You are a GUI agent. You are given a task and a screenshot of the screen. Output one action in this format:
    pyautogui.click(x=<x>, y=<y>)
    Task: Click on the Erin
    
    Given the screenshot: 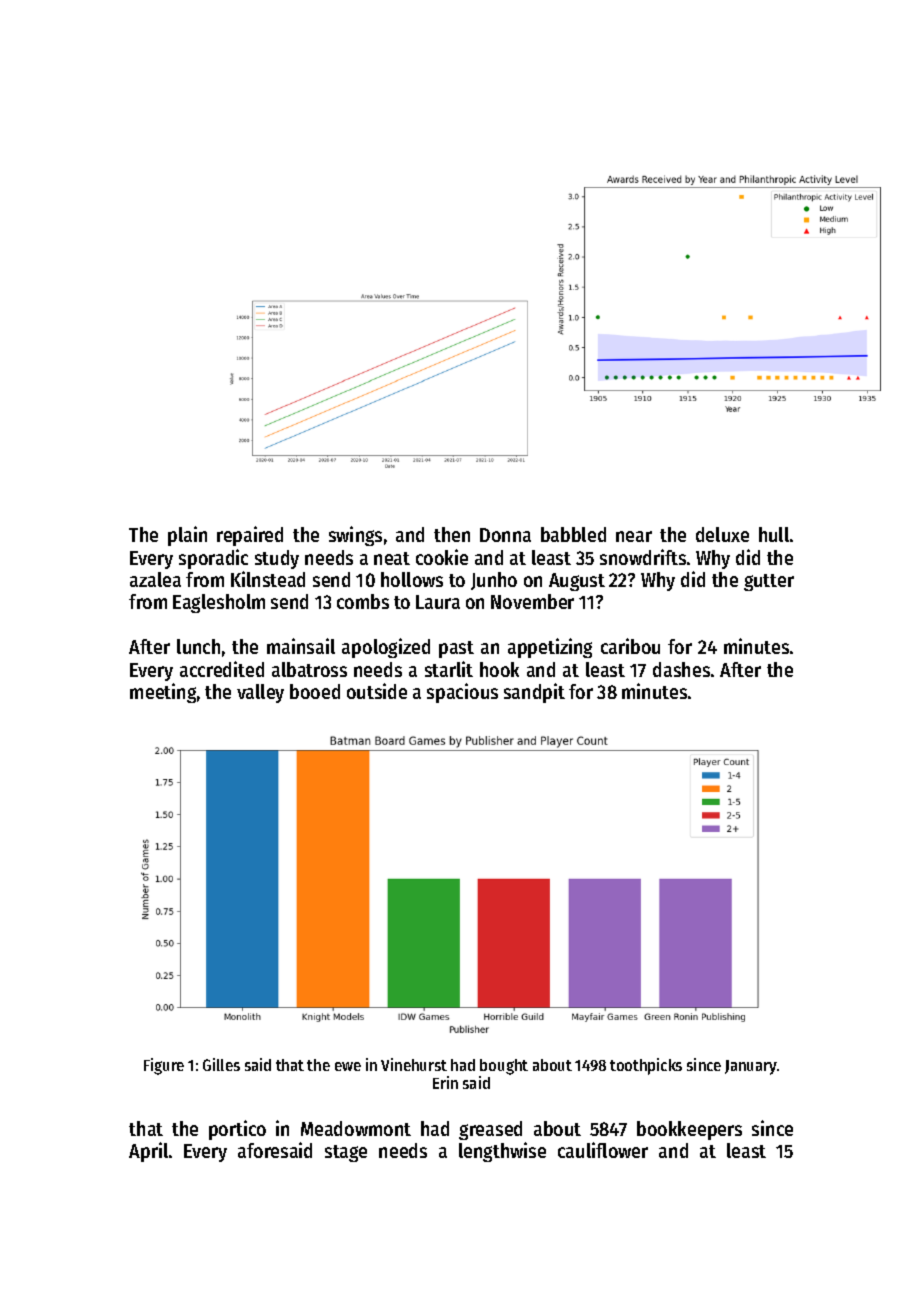 What is the action you would take?
    pyautogui.click(x=445, y=1082)
